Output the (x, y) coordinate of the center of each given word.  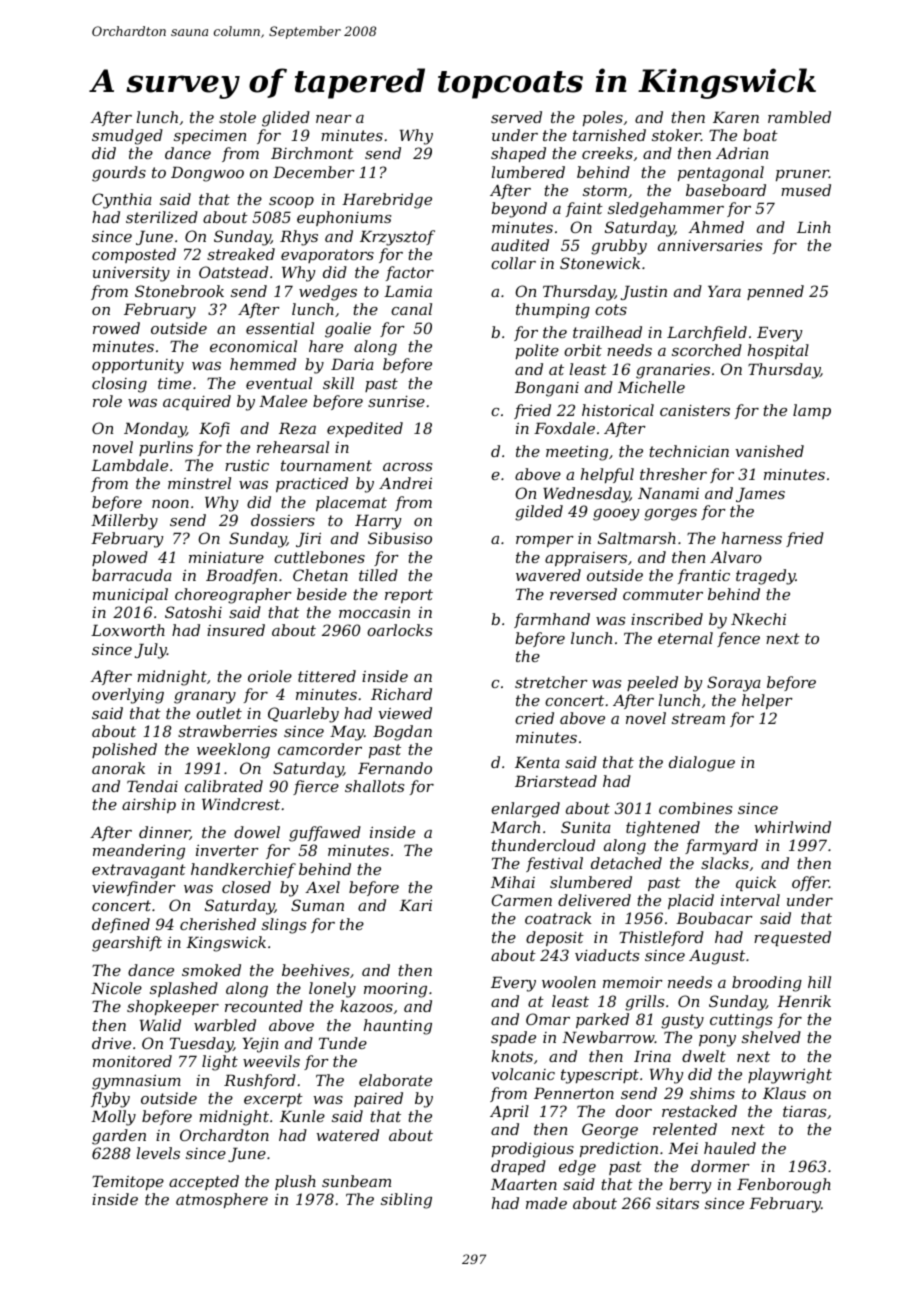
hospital (778, 351)
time (174, 383)
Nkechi (758, 619)
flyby (110, 1100)
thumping (553, 311)
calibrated (224, 786)
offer (810, 883)
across (407, 467)
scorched (707, 350)
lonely (332, 990)
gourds (119, 174)
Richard (401, 694)
